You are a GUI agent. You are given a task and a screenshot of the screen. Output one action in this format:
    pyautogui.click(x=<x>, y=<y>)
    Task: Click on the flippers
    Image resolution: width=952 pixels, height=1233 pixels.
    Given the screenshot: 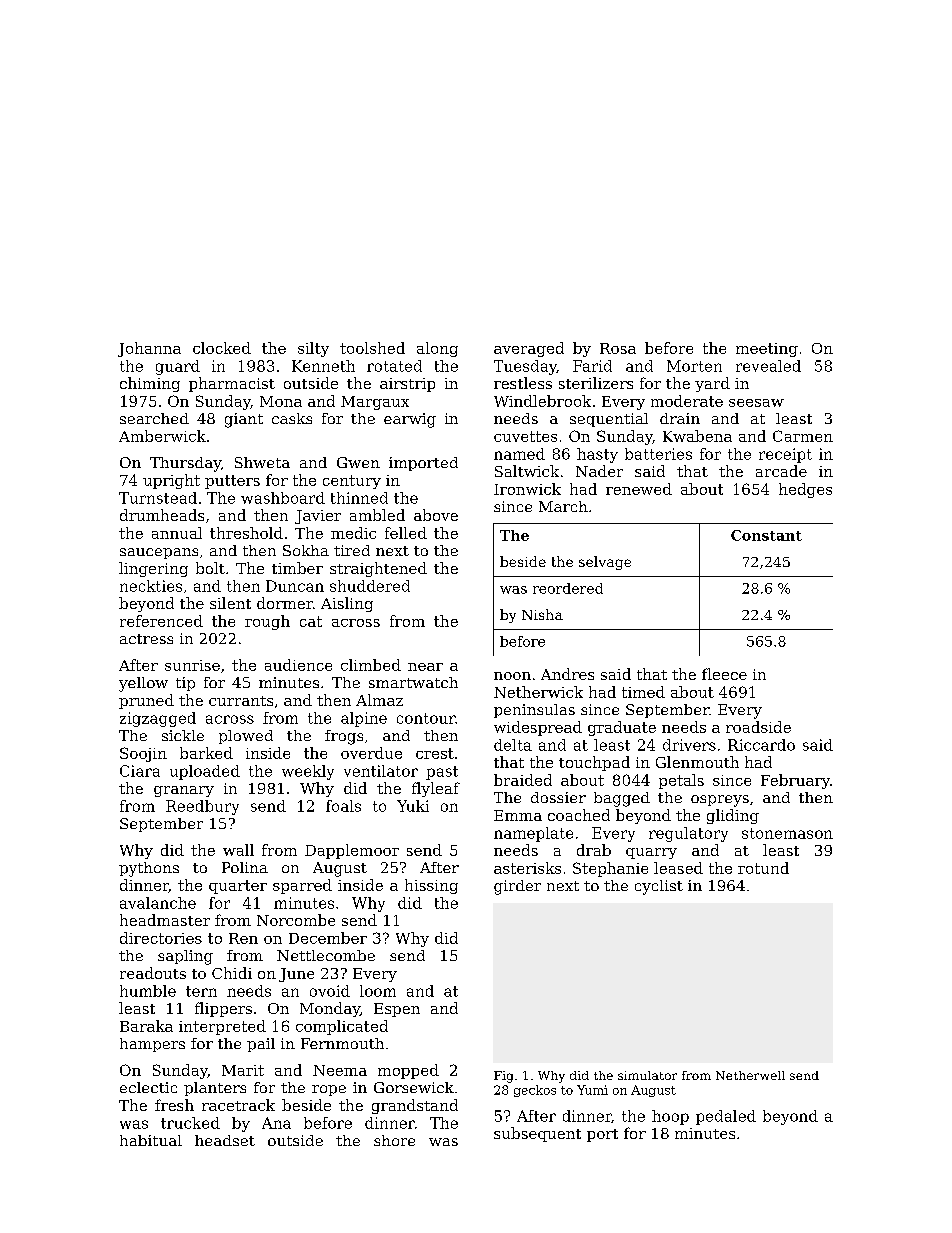 What is the action you would take?
    pyautogui.click(x=223, y=1009)
